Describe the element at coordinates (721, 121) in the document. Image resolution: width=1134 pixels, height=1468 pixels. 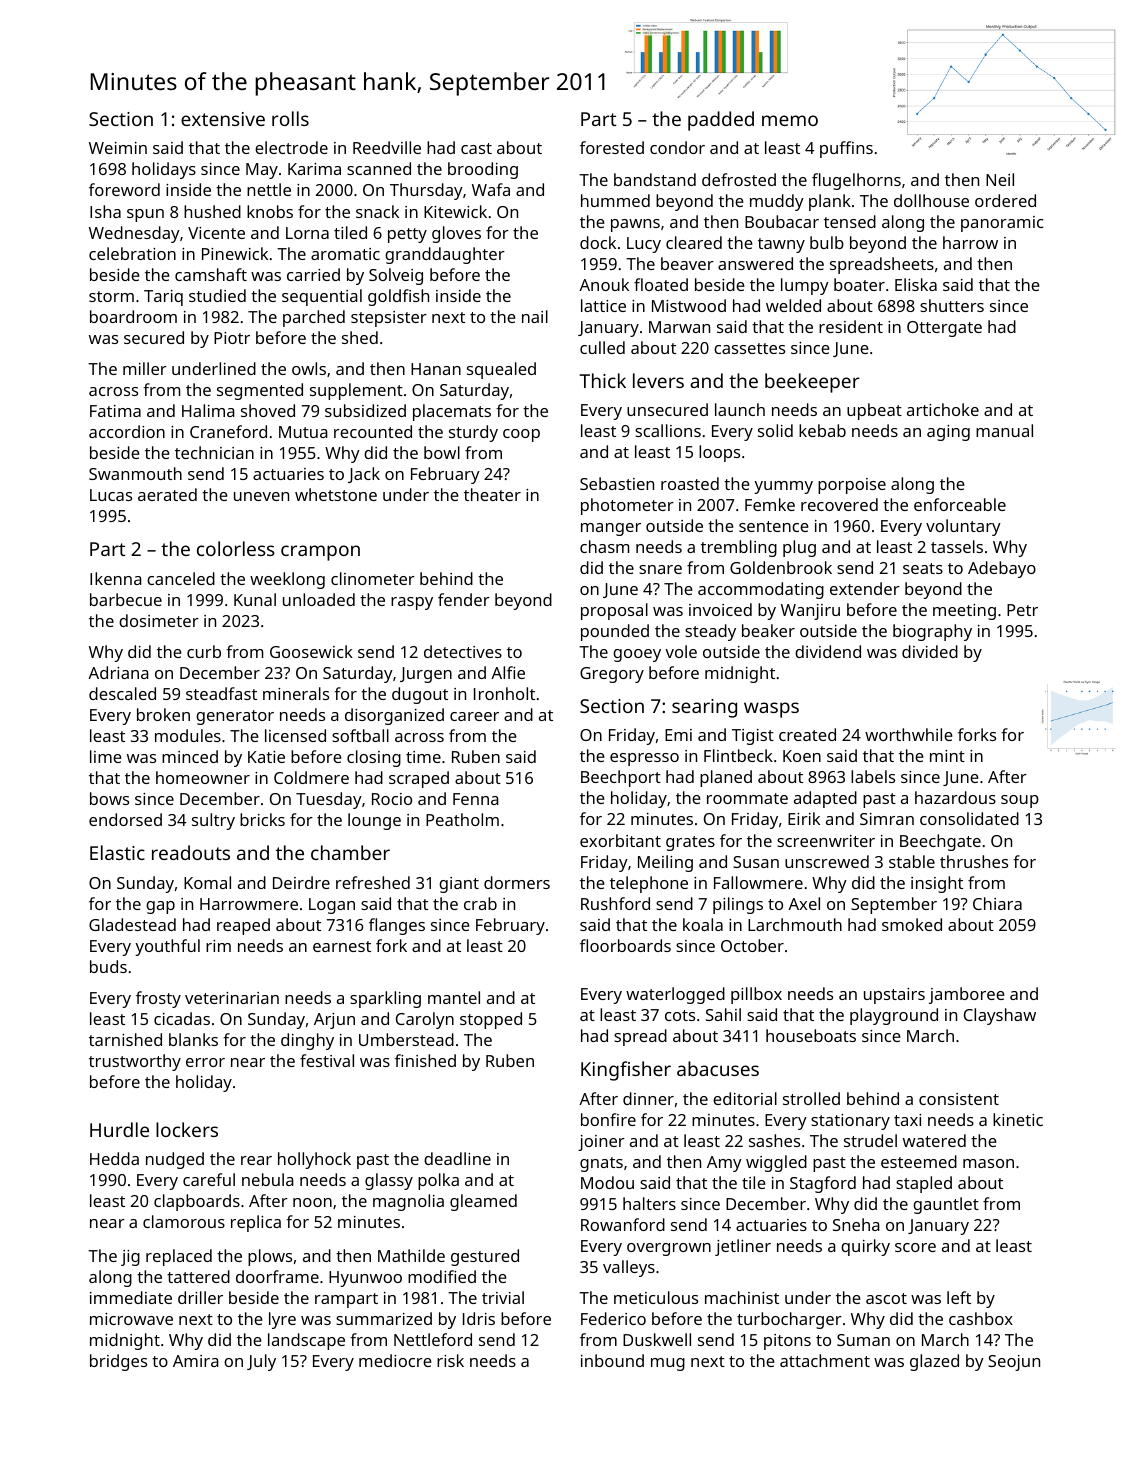
I see `padded` at that location.
